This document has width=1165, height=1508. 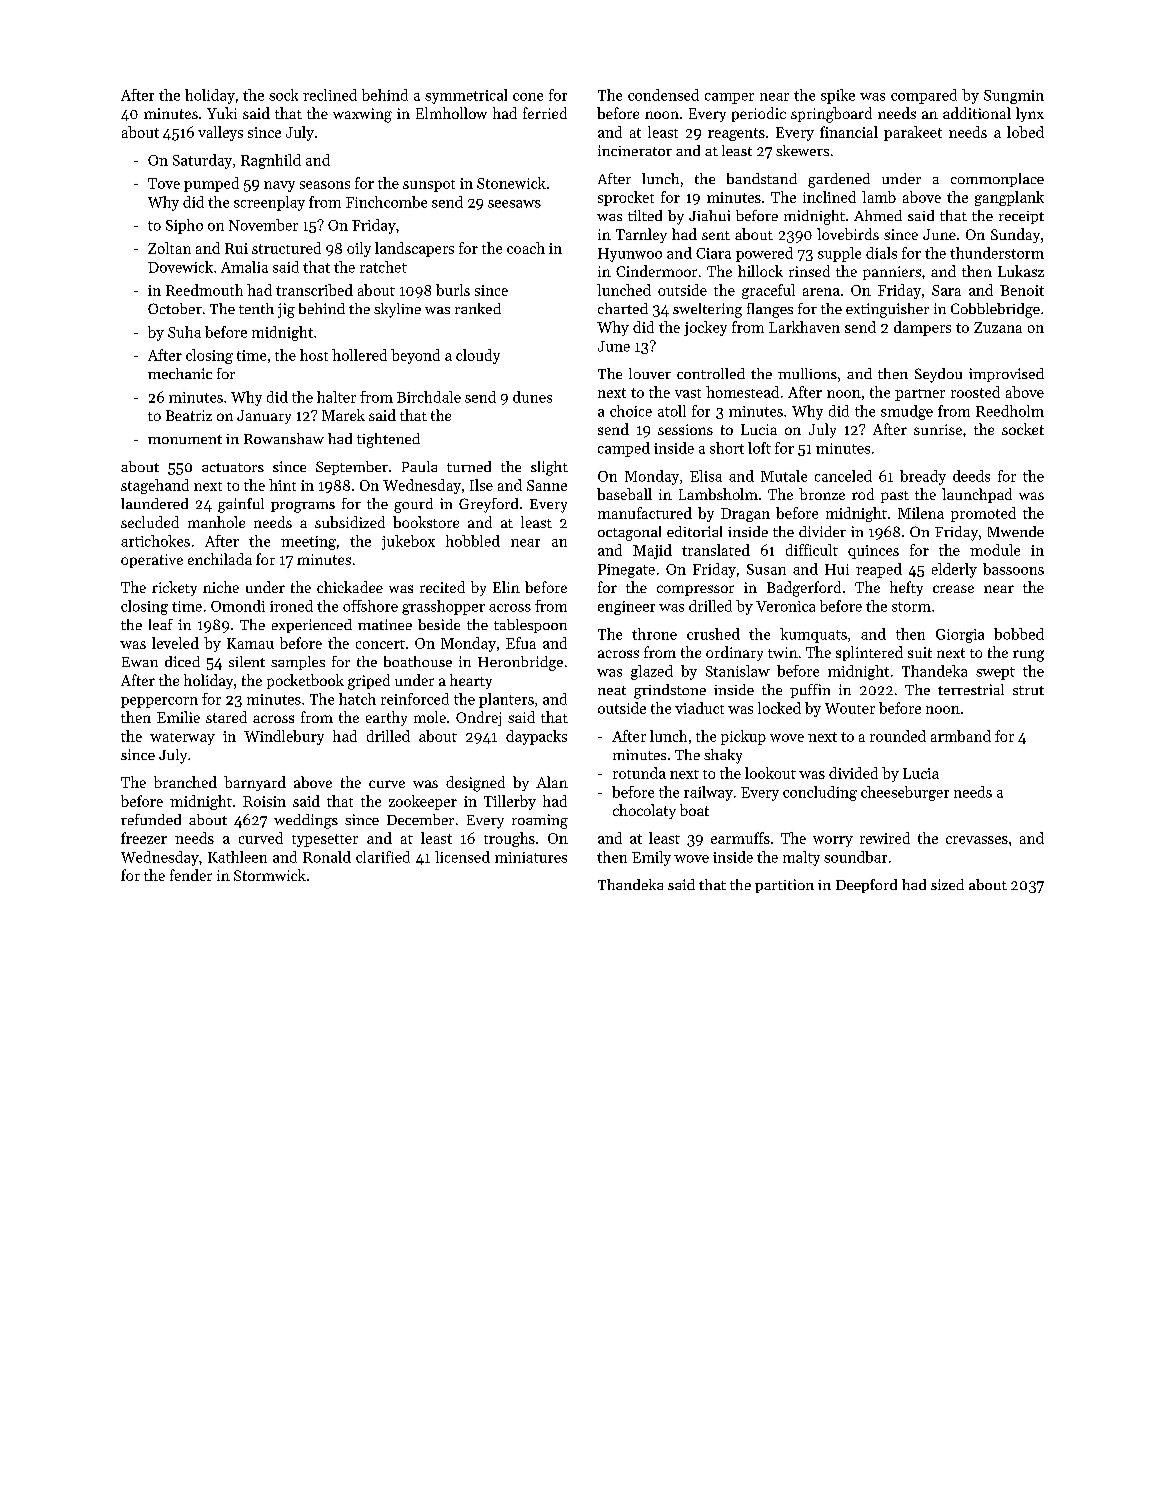 What do you see at coordinates (623, 308) in the document?
I see `charted` at bounding box center [623, 308].
